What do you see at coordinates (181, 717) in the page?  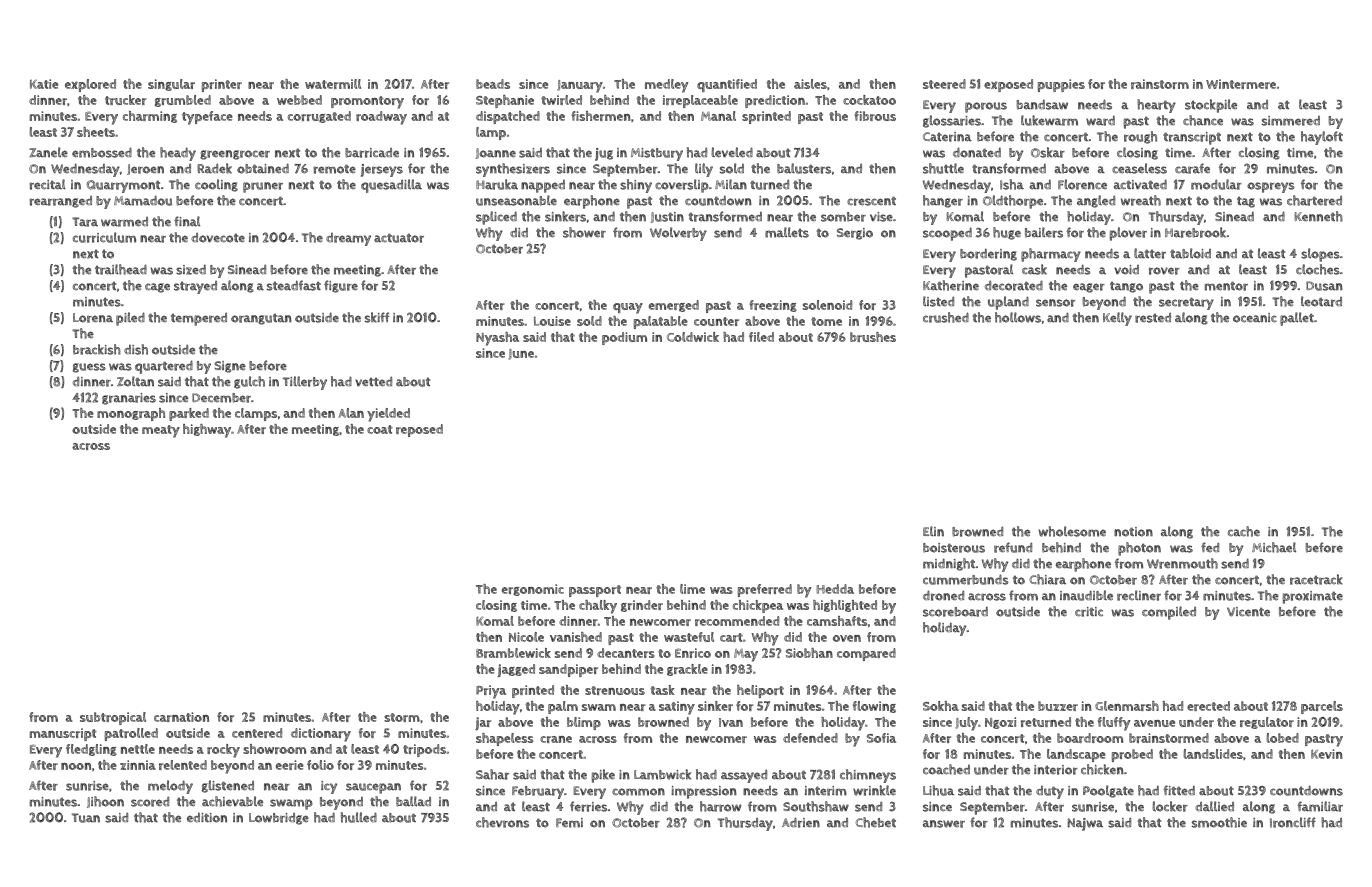 I see `carnation` at bounding box center [181, 717].
